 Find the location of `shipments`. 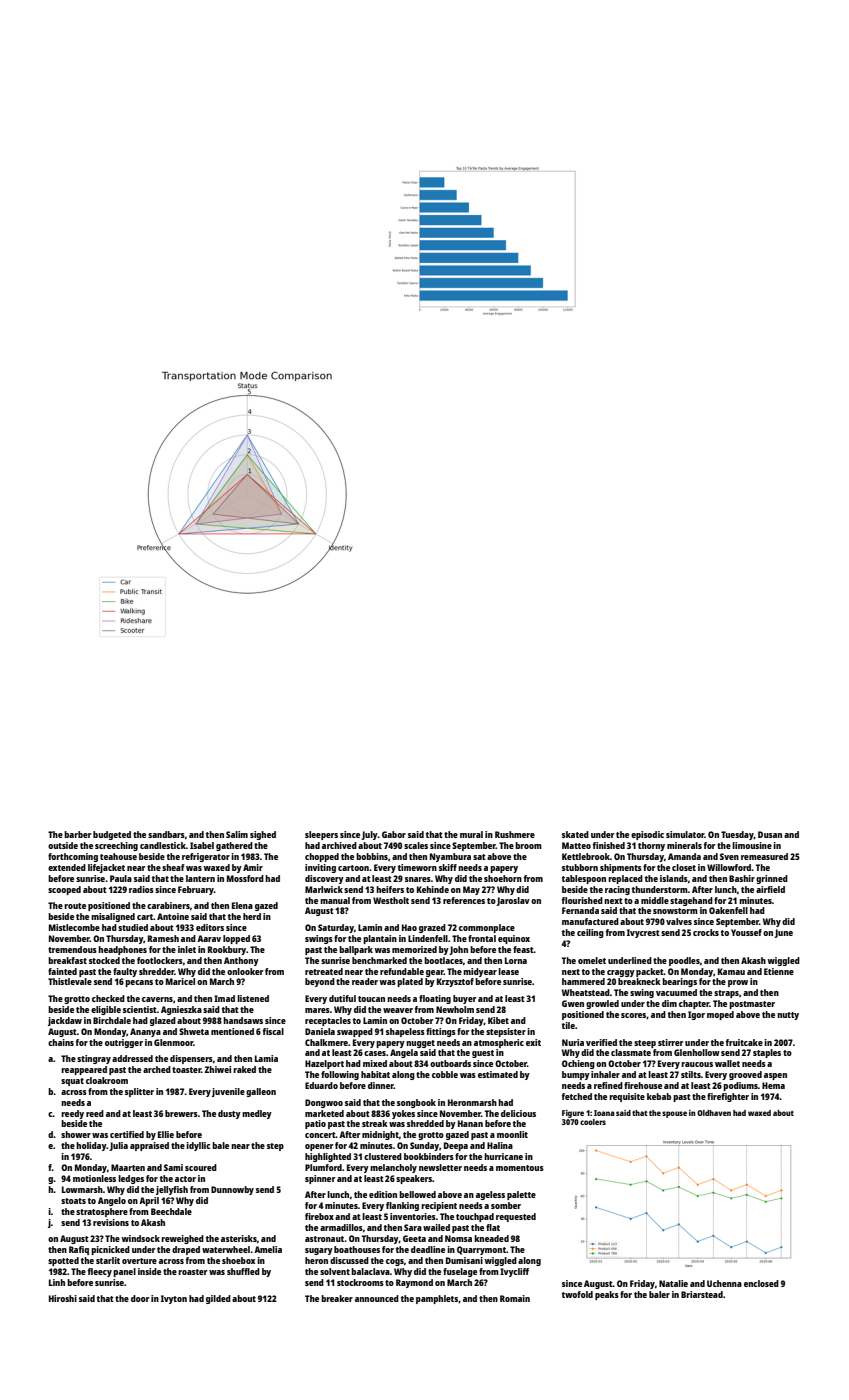

shipments is located at coordinates (621, 868).
